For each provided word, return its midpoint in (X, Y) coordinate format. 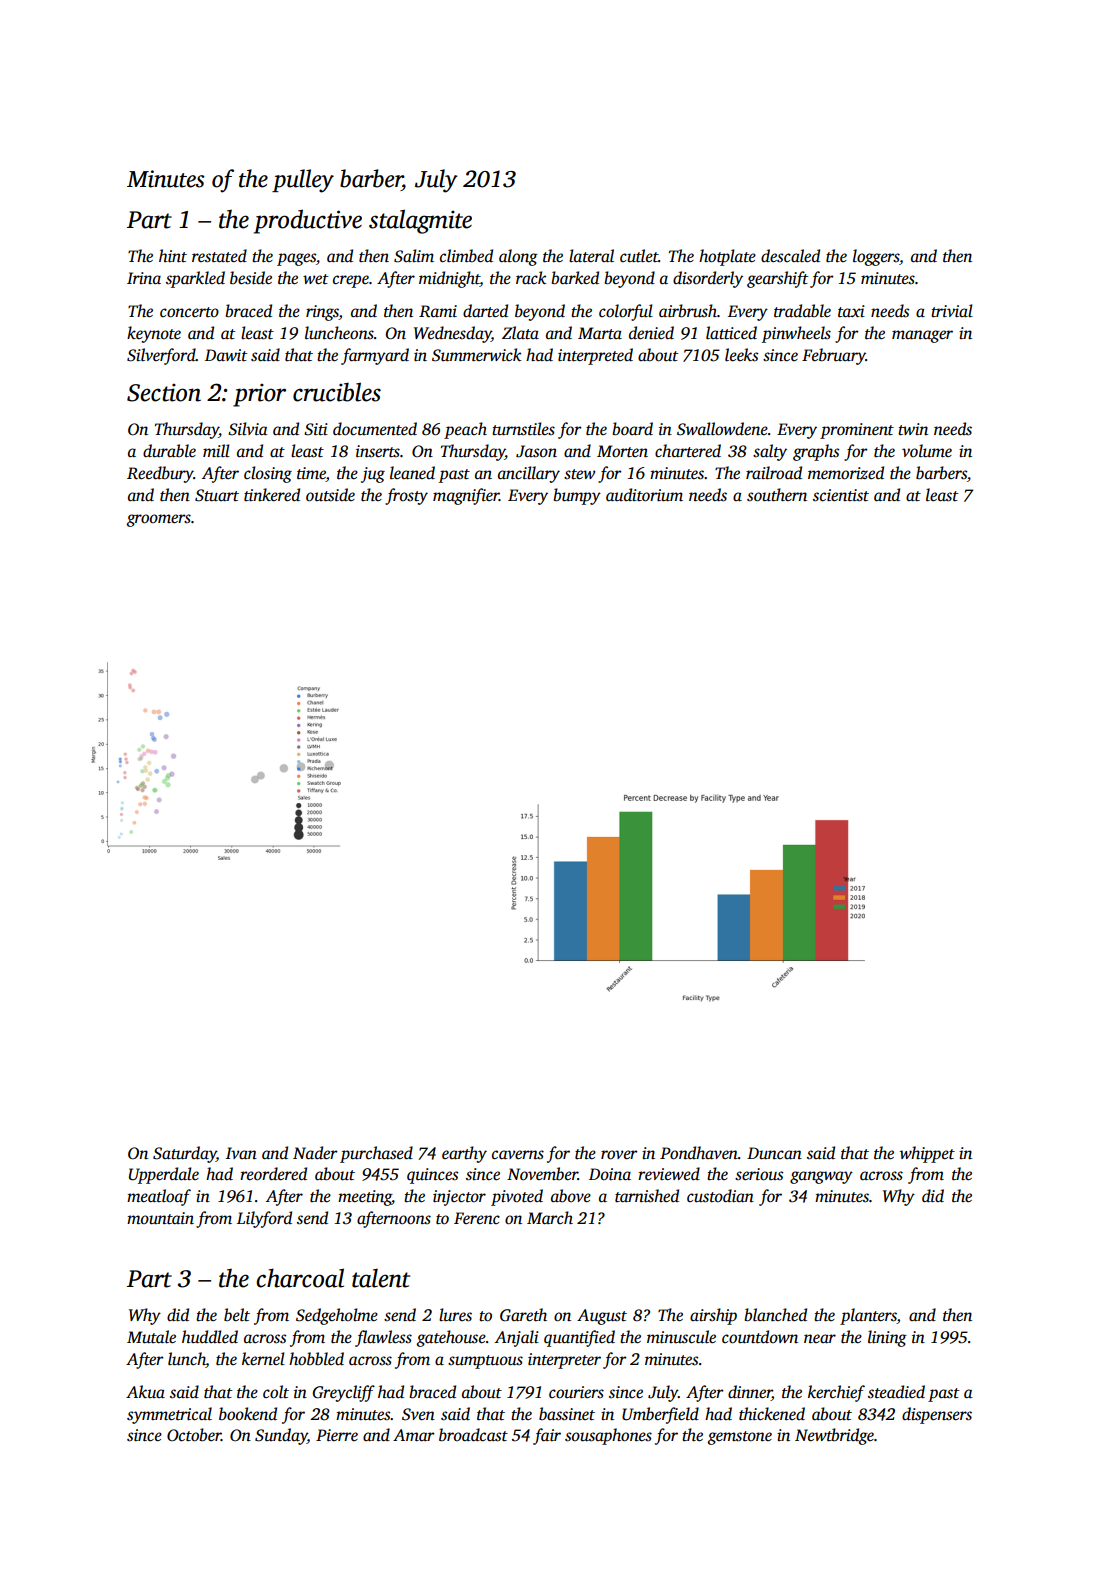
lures (455, 1315)
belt (237, 1315)
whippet (927, 1154)
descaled (790, 256)
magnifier (466, 496)
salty (770, 452)
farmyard (375, 356)
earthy (464, 1154)
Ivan (241, 1153)
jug (373, 475)
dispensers (937, 1415)
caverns (518, 1155)
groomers (159, 520)
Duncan (774, 1153)
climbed (466, 256)
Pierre (337, 1435)
